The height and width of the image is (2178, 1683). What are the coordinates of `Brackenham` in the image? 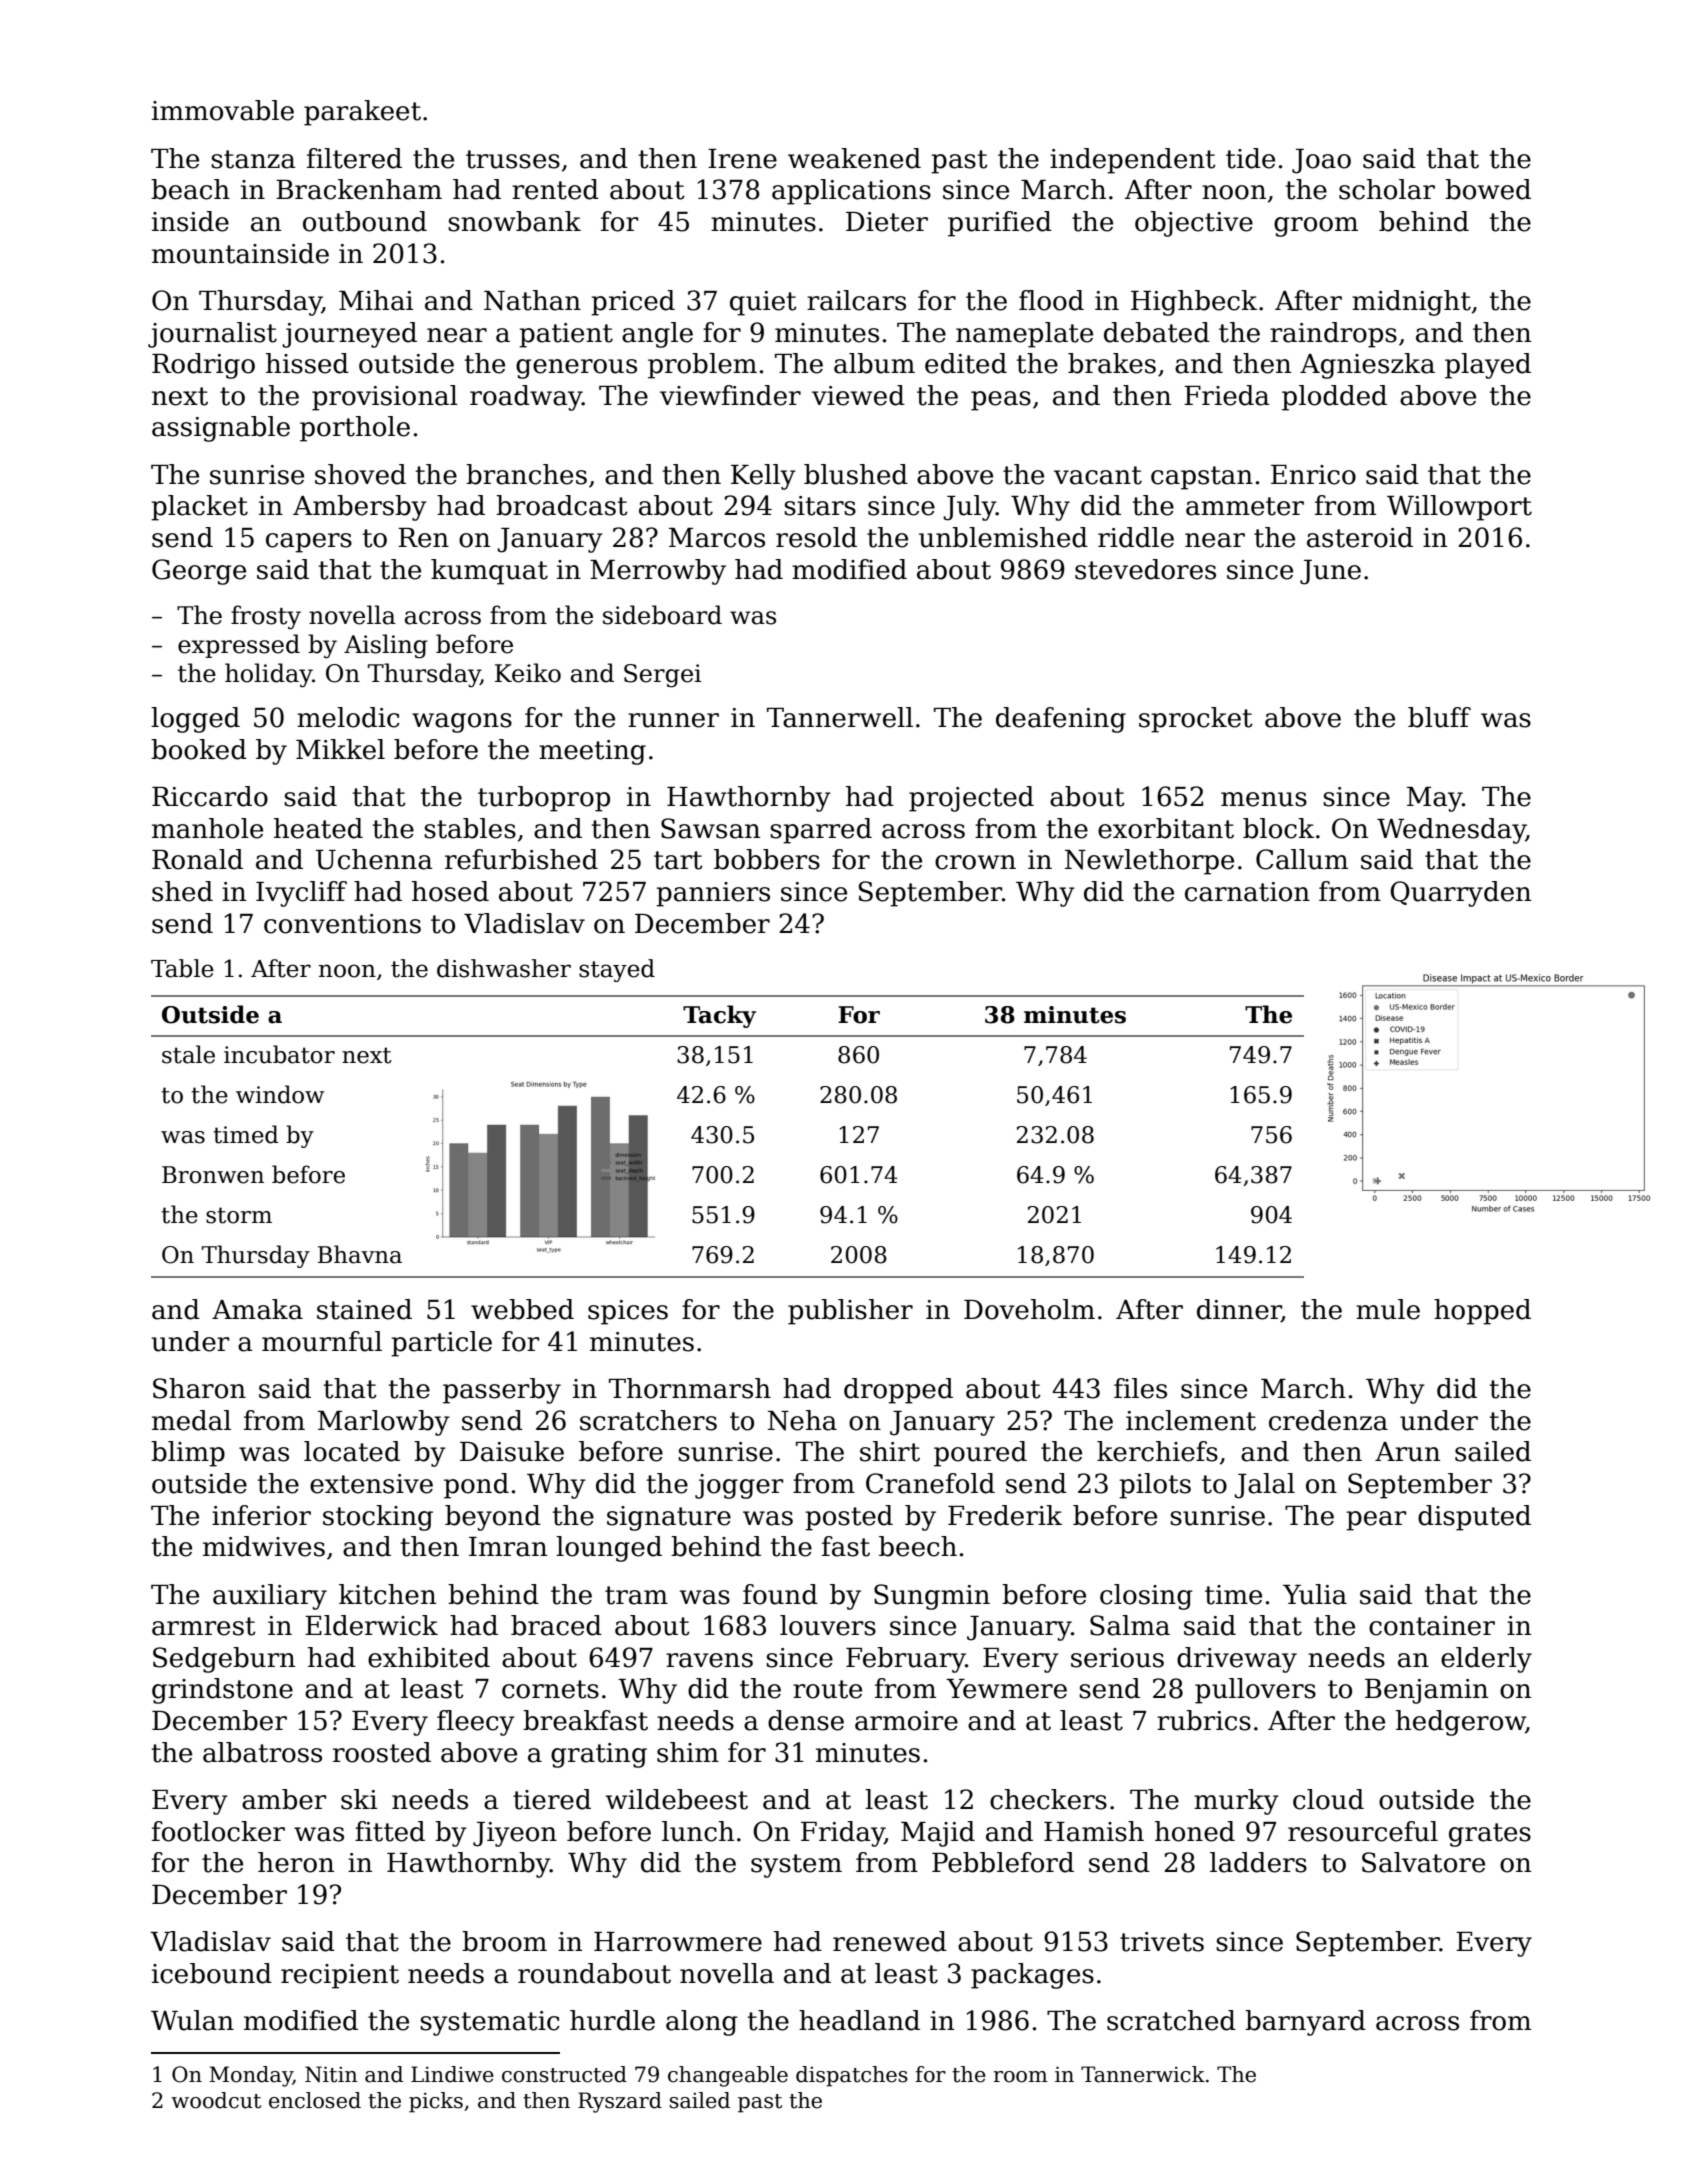 It's located at (359, 189).
